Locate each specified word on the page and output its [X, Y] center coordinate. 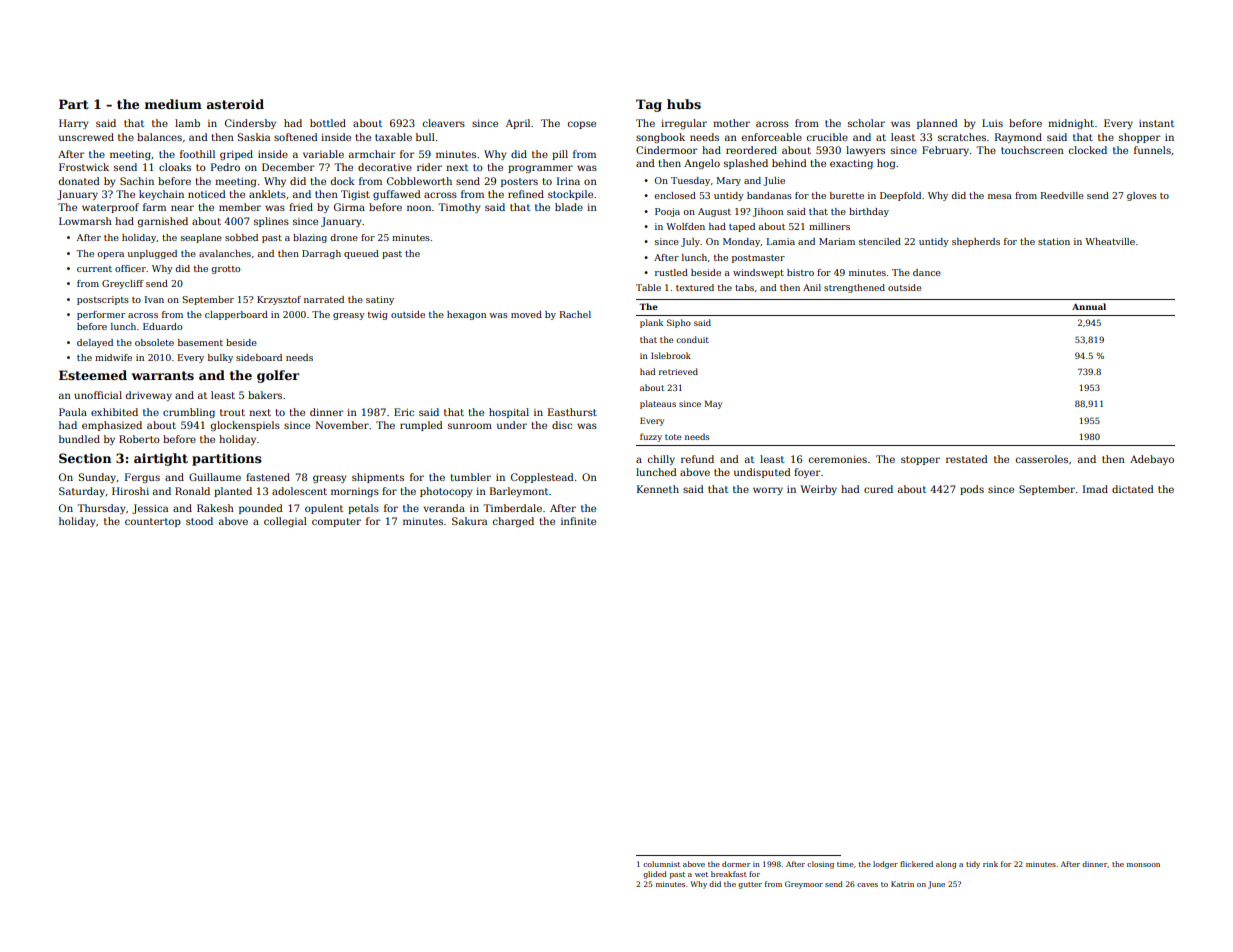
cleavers [444, 123]
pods [972, 490]
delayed [95, 343]
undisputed [762, 473]
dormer [736, 864]
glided [655, 875]
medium [173, 104]
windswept [758, 273]
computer [336, 522]
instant [1156, 123]
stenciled [880, 241]
